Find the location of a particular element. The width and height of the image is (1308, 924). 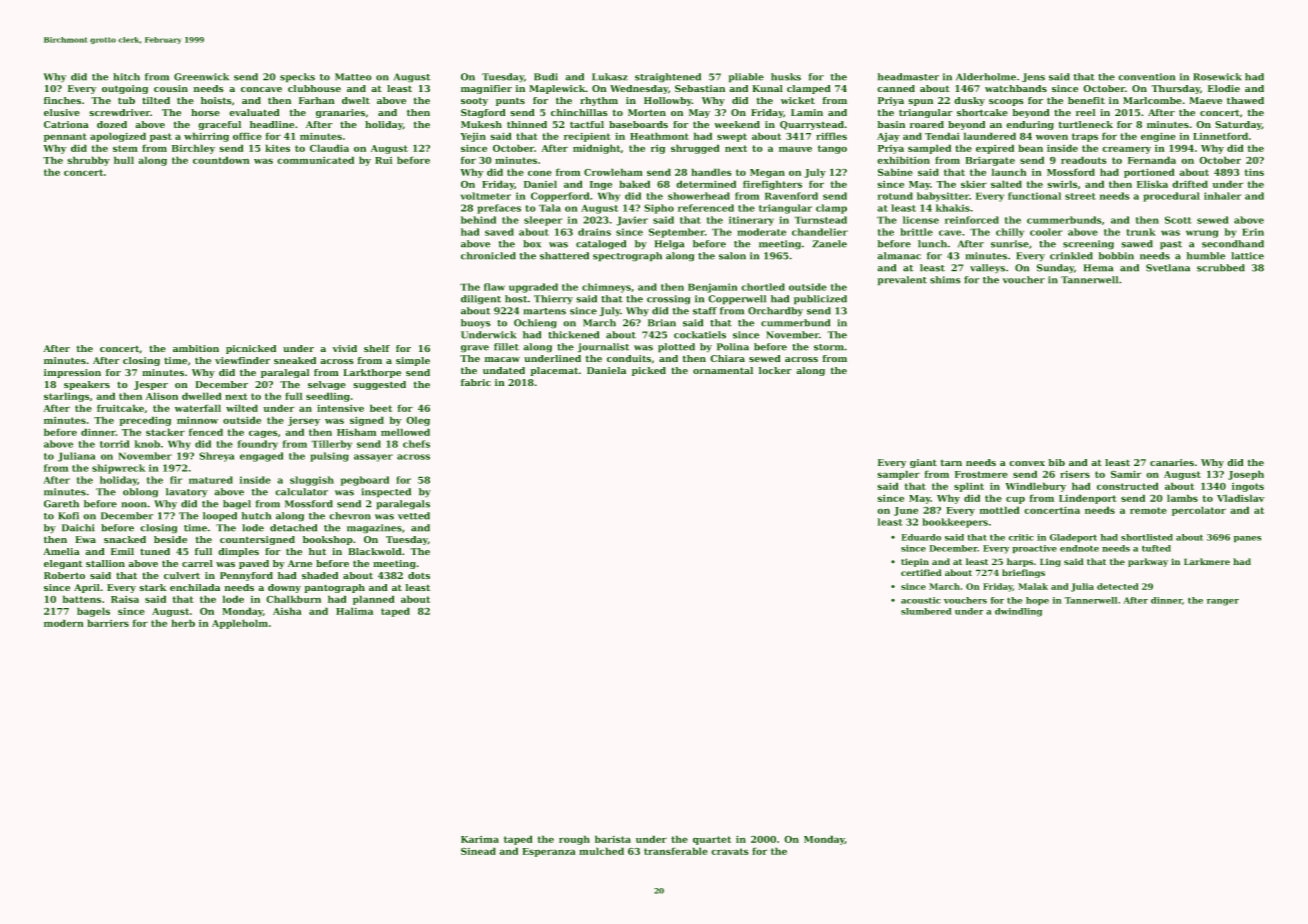

looped is located at coordinates (220, 517).
